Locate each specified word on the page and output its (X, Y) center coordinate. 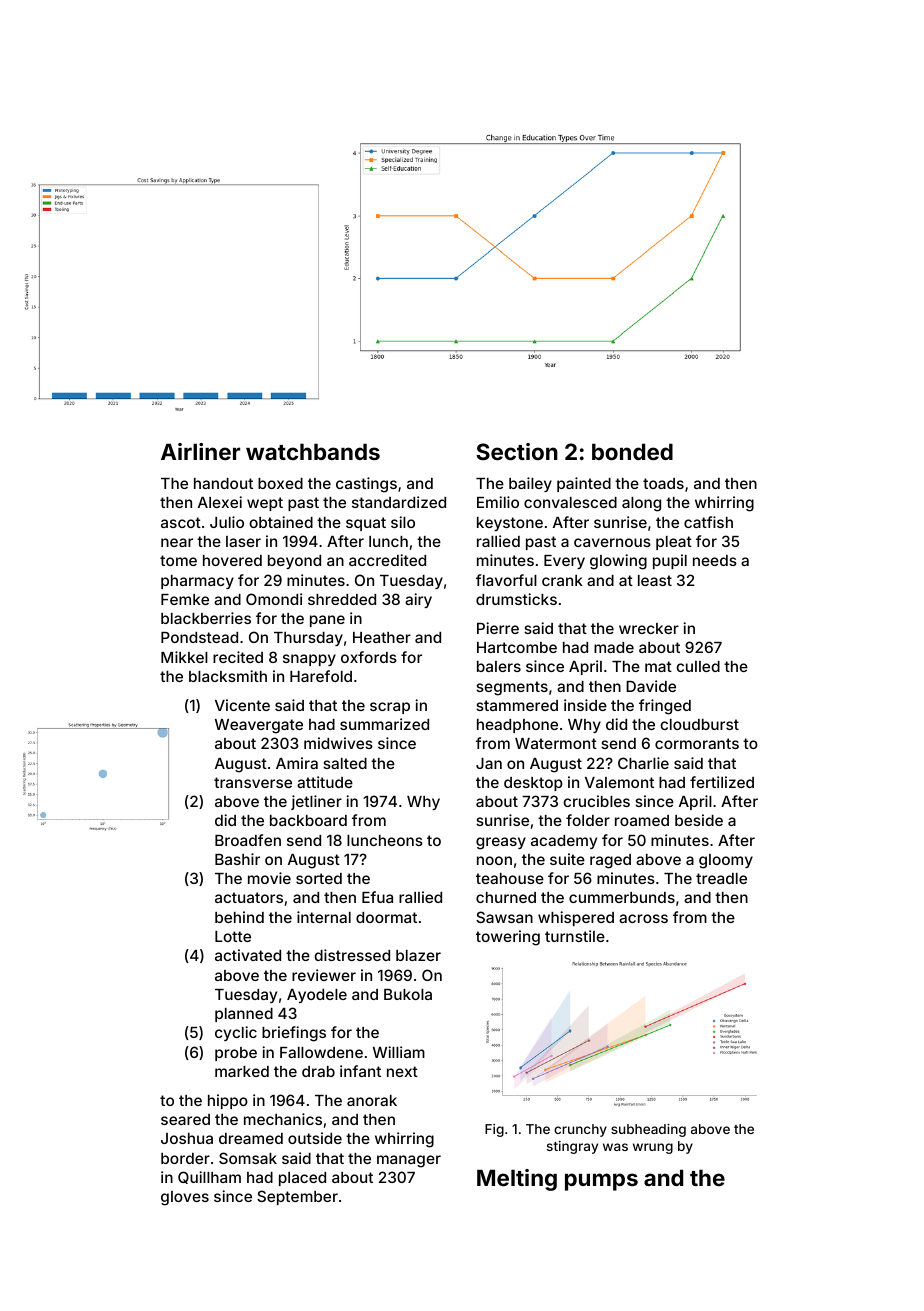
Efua (377, 897)
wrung (653, 1148)
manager (409, 1161)
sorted (319, 878)
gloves (185, 1198)
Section (517, 451)
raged (610, 861)
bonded (632, 451)
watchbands (313, 451)
